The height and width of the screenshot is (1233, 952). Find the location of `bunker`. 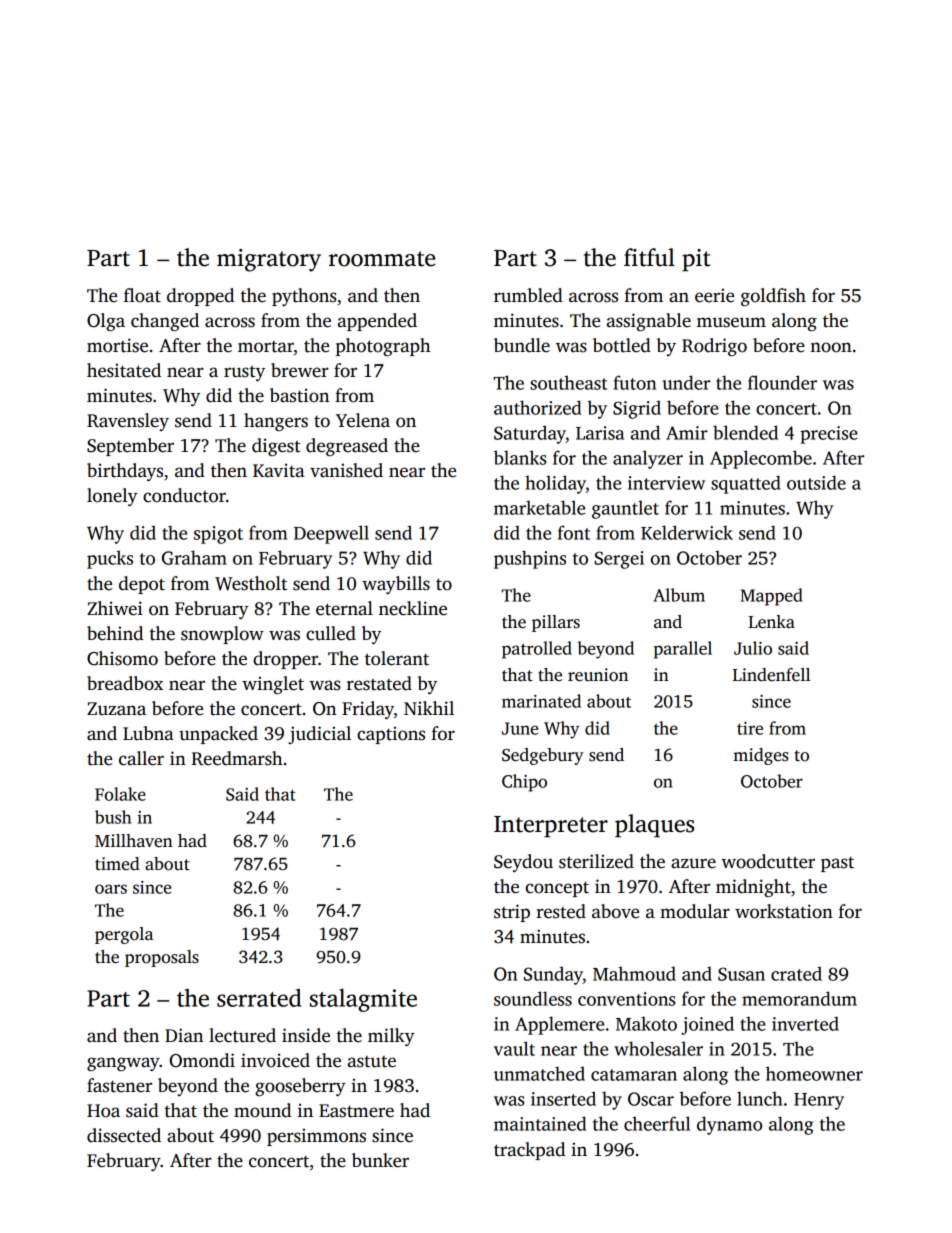

bunker is located at coordinates (380, 1160).
